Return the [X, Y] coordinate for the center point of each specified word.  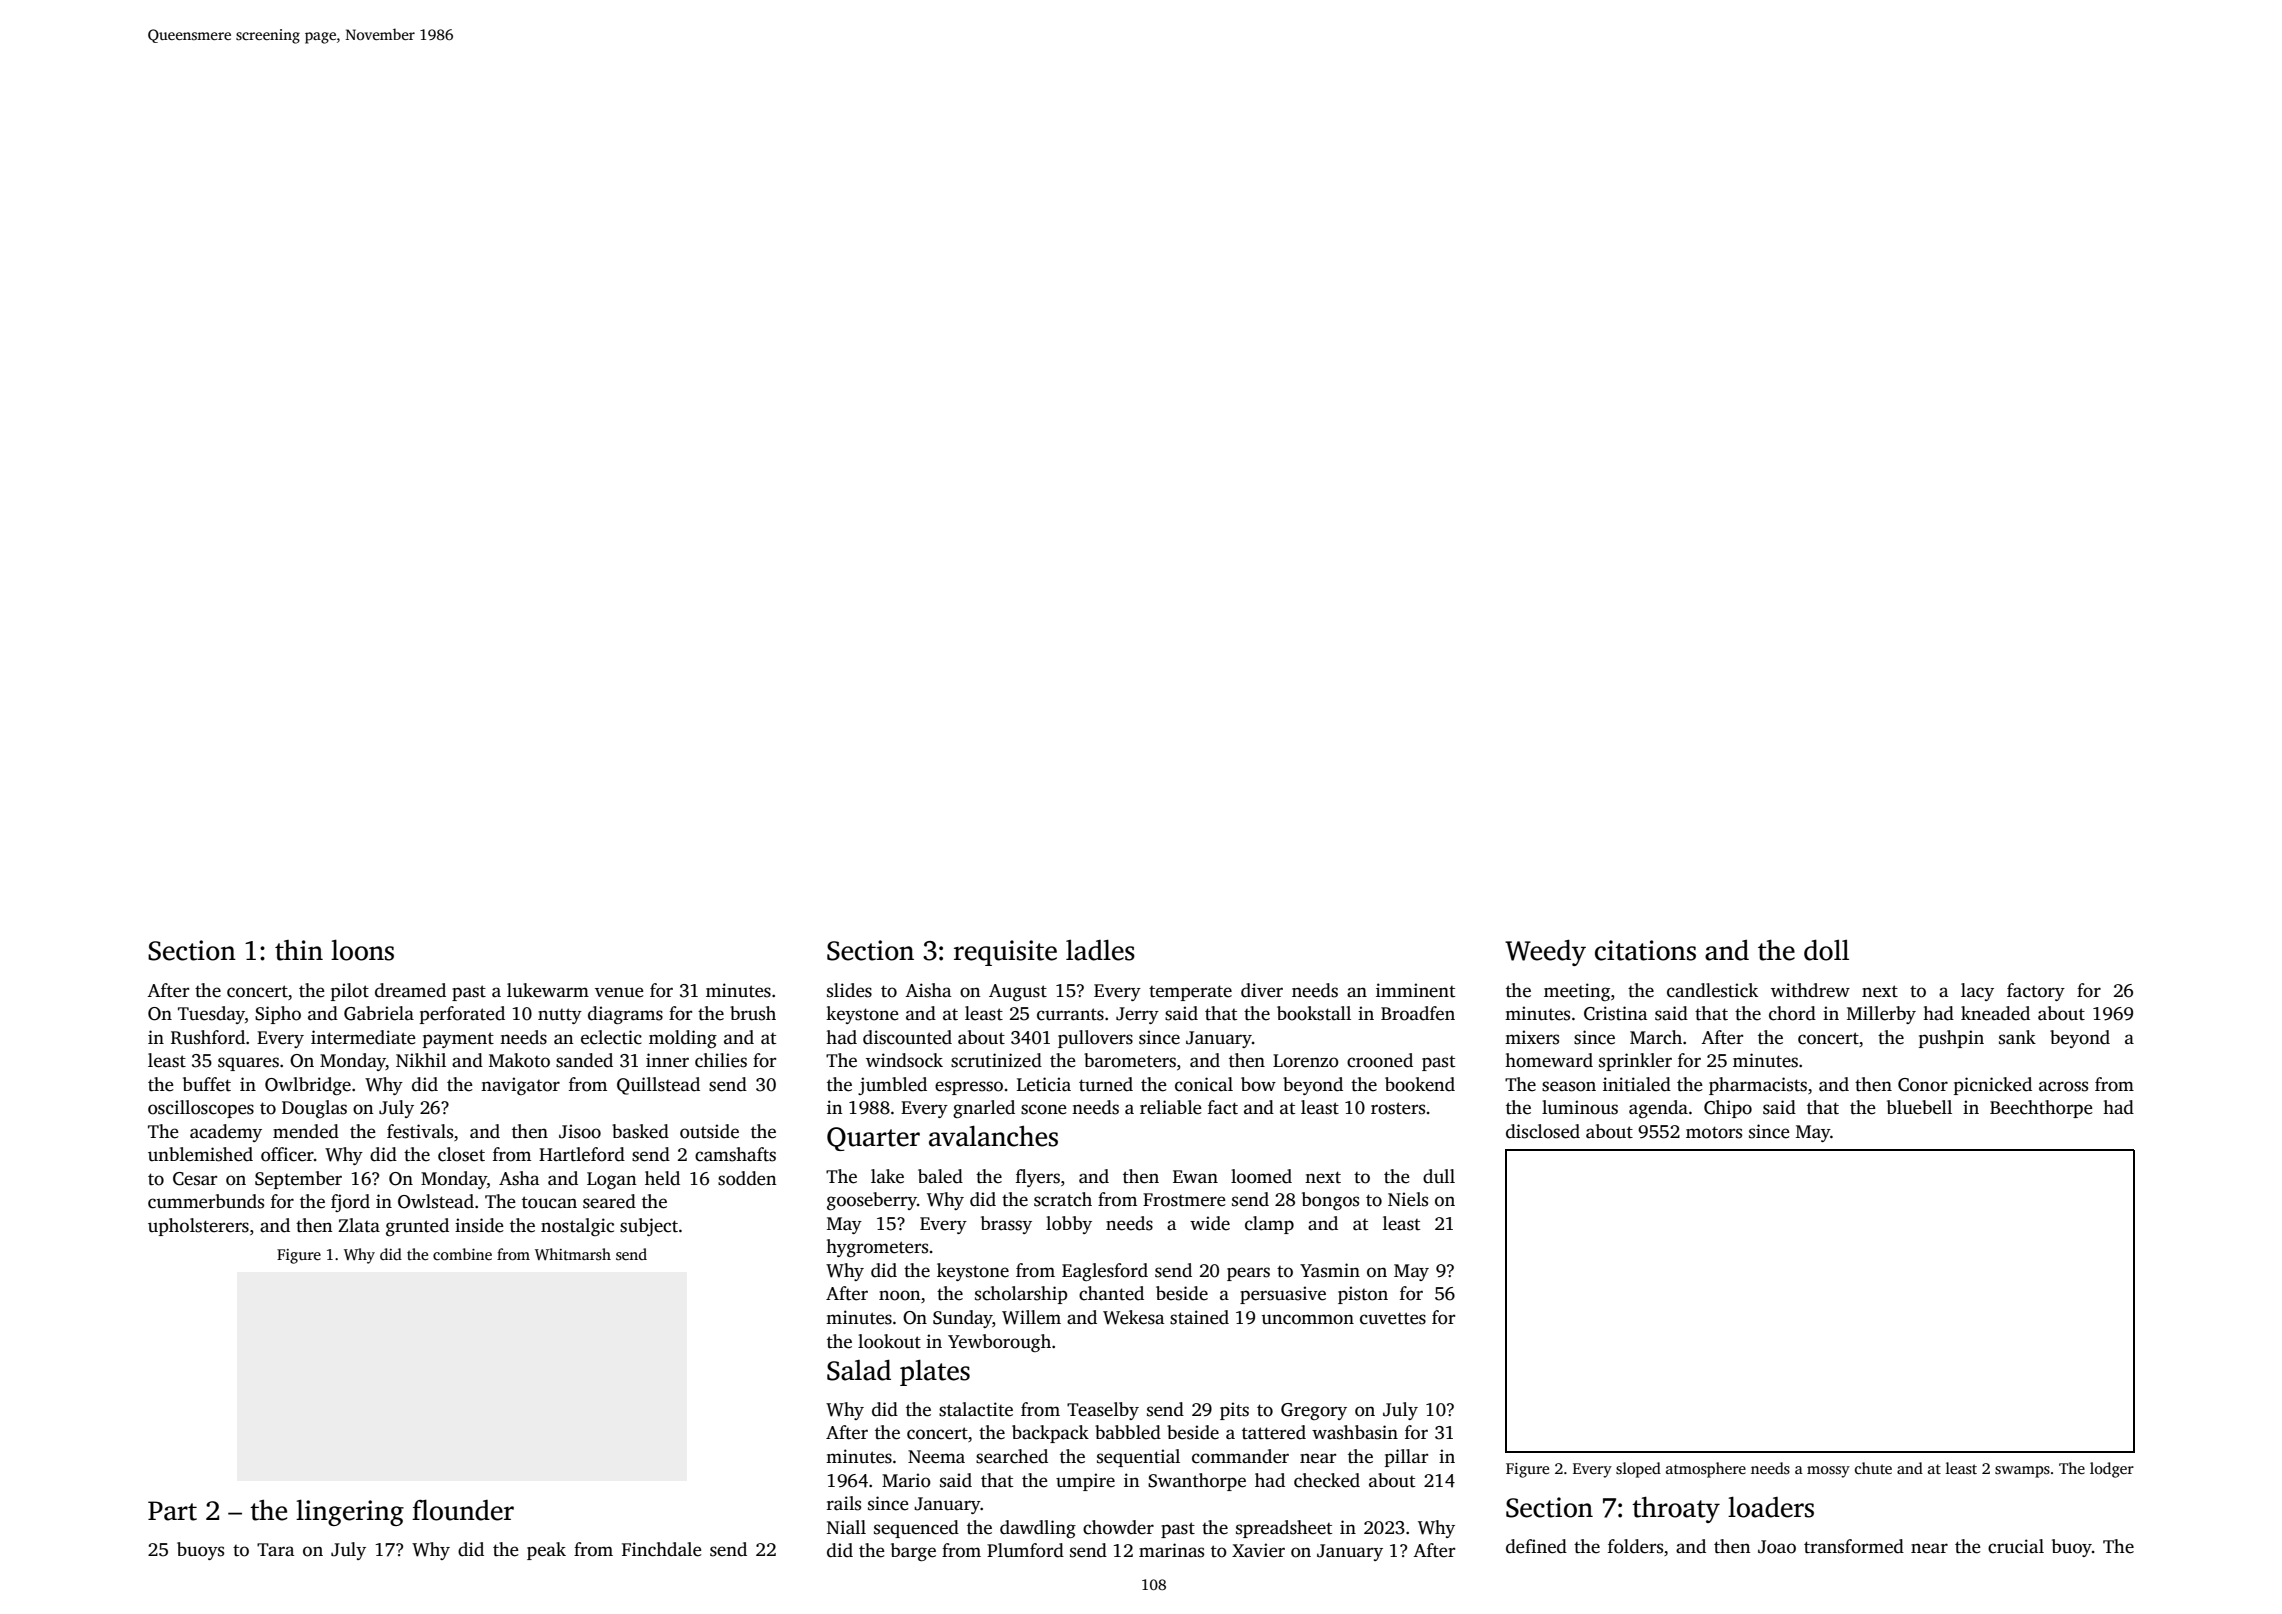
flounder [463, 1510]
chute [1873, 1468]
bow [1258, 1084]
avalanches [993, 1136]
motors [1714, 1132]
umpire [1085, 1482]
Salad [859, 1370]
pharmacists [1758, 1086]
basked [640, 1131]
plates [935, 1372]
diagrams [625, 1015]
